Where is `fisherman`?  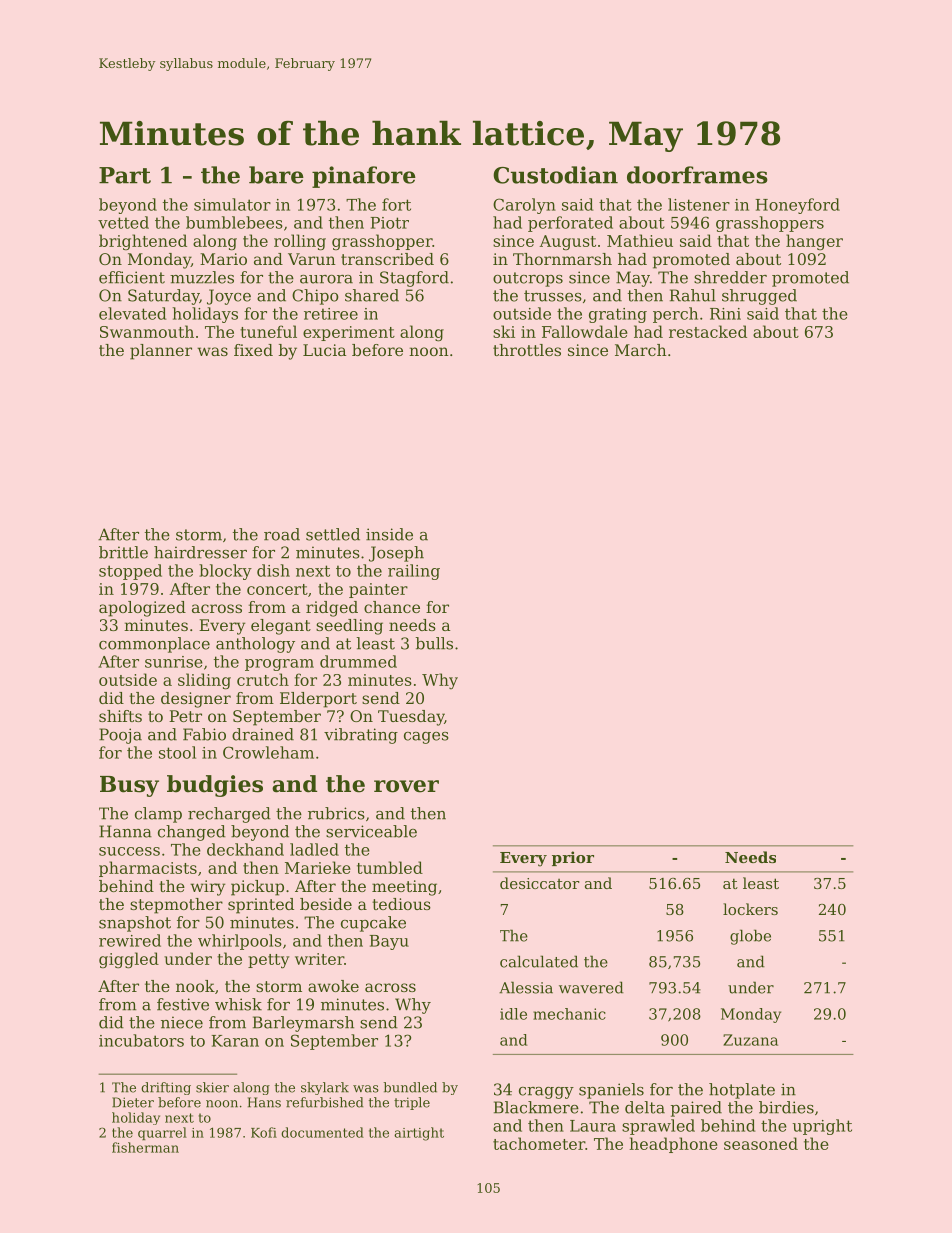
fisherman is located at coordinates (145, 1147).
